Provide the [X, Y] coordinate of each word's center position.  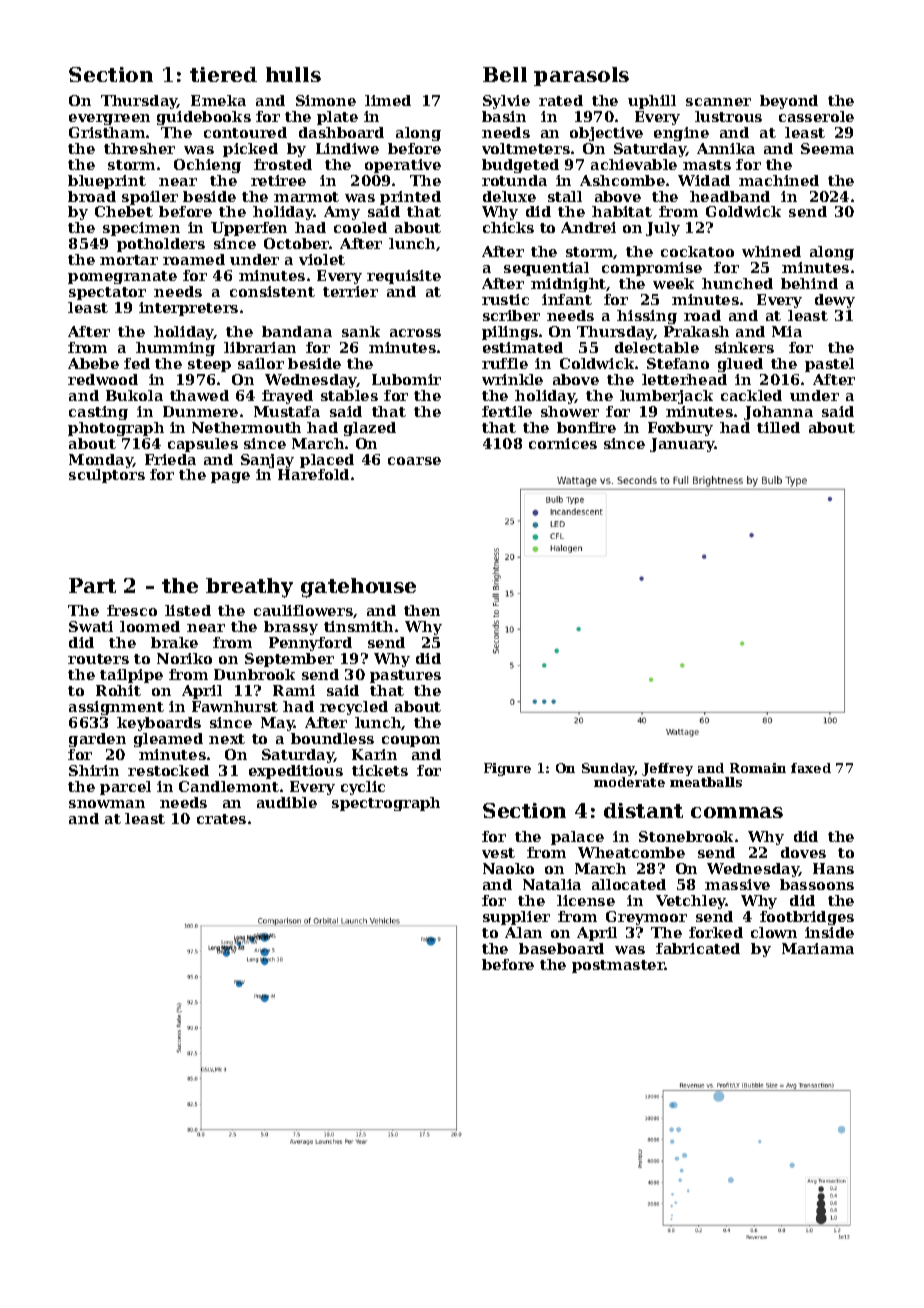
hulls [293, 74]
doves [803, 852]
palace [577, 838]
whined [771, 251]
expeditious [296, 772]
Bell [505, 74]
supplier [516, 918]
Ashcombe [622, 180]
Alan [523, 932]
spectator [107, 293]
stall [565, 196]
